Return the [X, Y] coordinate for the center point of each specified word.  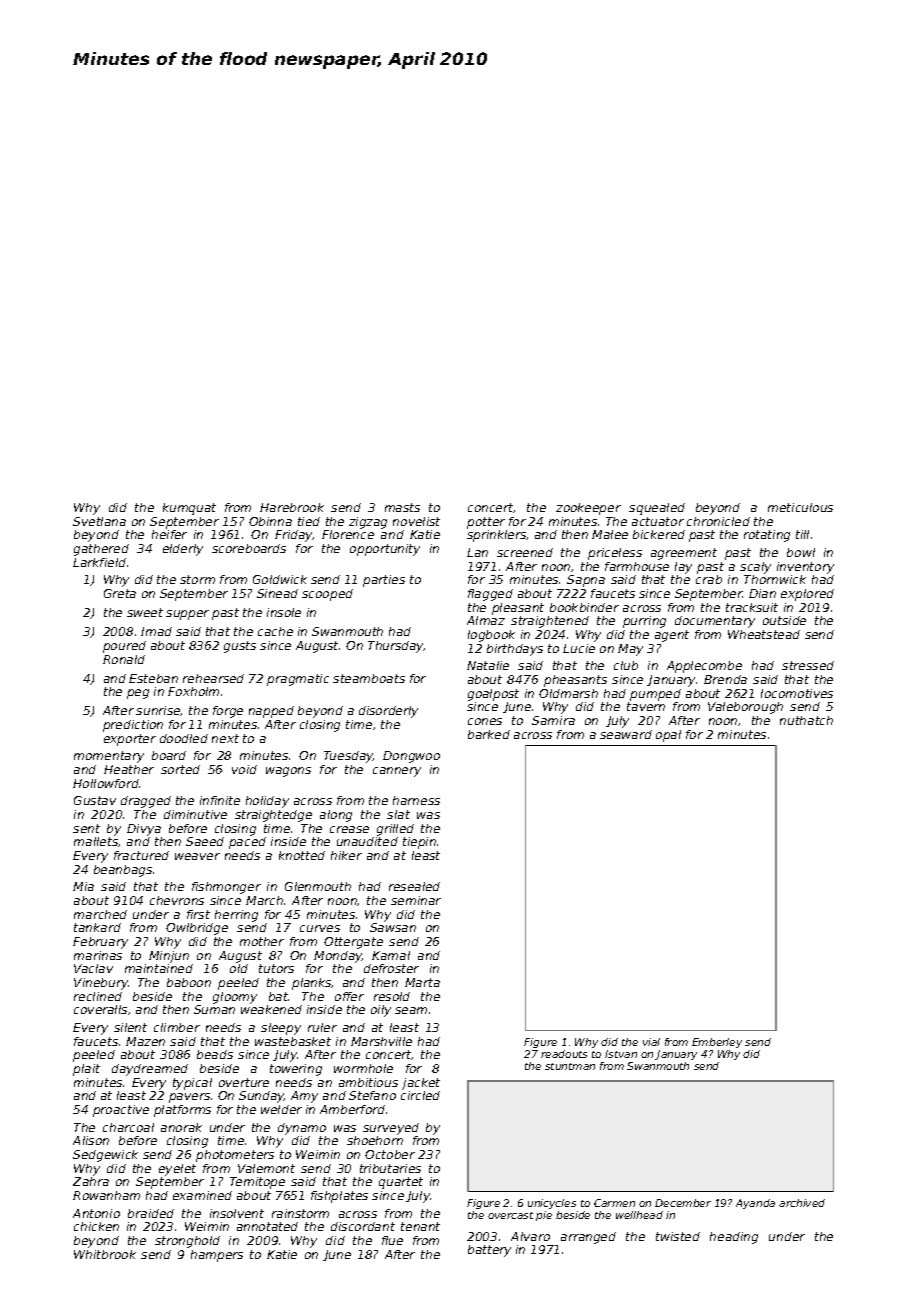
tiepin [419, 843]
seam [411, 1010]
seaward [626, 734]
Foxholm [193, 691]
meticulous [800, 507]
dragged [146, 802]
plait [86, 1070]
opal [668, 736]
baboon [189, 982]
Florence [348, 534]
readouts [564, 1054]
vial [651, 1042]
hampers [217, 1256]
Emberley [717, 1043]
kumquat [189, 509]
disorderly [388, 712]
